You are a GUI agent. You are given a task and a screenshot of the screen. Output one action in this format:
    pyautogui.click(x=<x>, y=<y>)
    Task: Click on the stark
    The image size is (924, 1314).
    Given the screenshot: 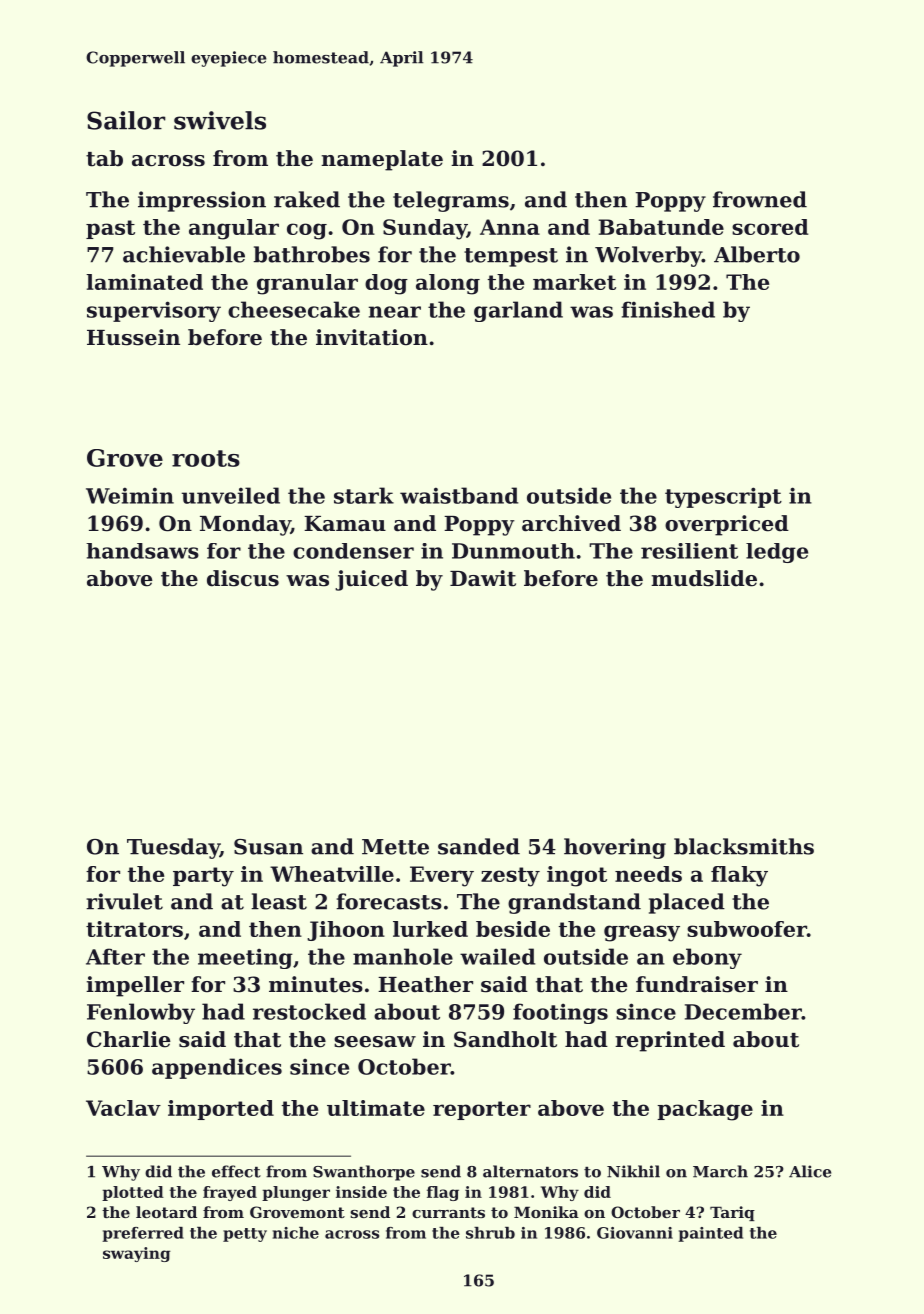 What is the action you would take?
    pyautogui.click(x=364, y=495)
